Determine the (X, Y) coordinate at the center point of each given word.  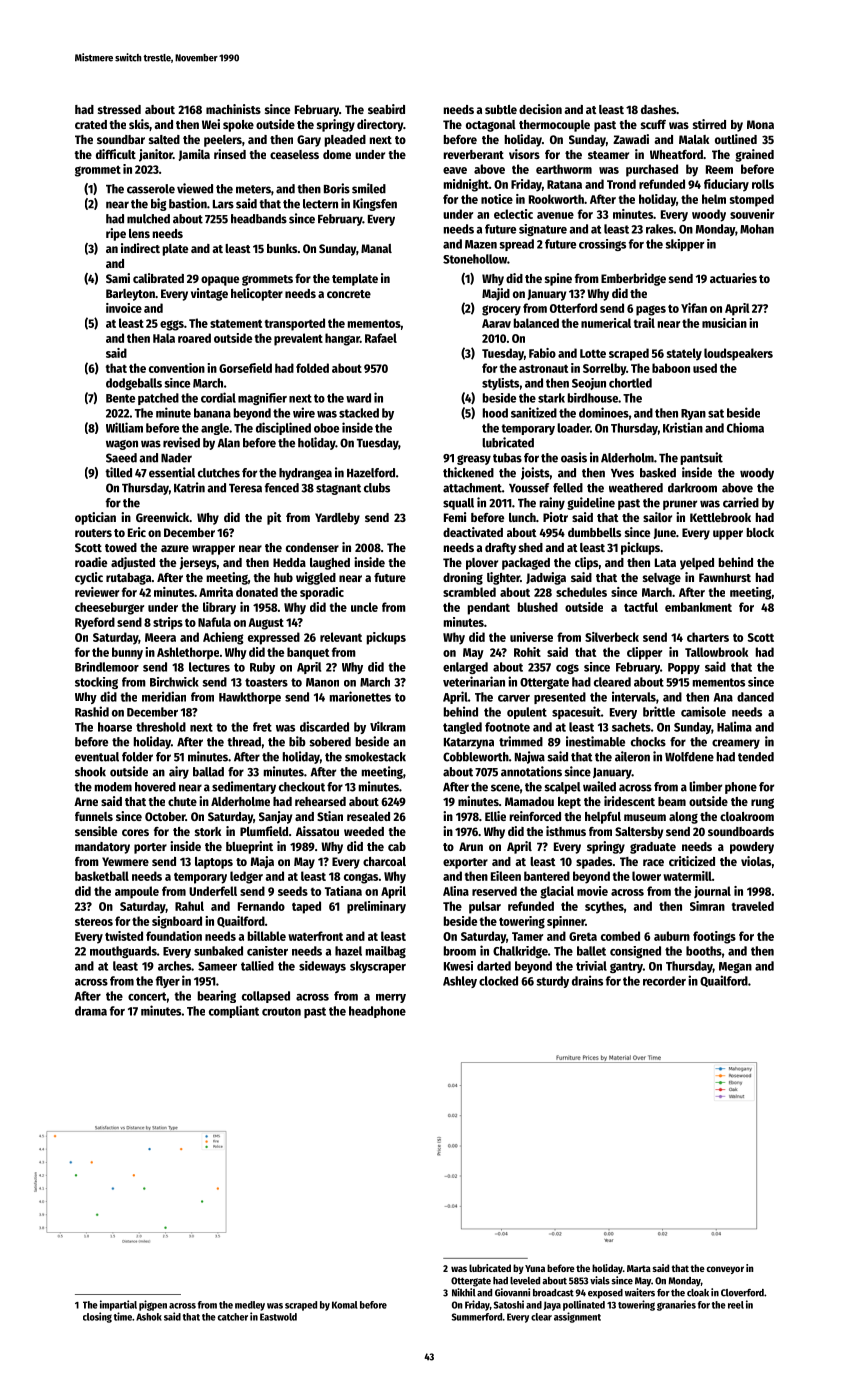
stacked (359, 413)
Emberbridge (633, 279)
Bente (120, 398)
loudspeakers (738, 354)
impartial (118, 1305)
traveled (753, 906)
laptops (214, 863)
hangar (342, 339)
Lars (223, 204)
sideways (322, 967)
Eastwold (278, 1317)
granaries (676, 1305)
